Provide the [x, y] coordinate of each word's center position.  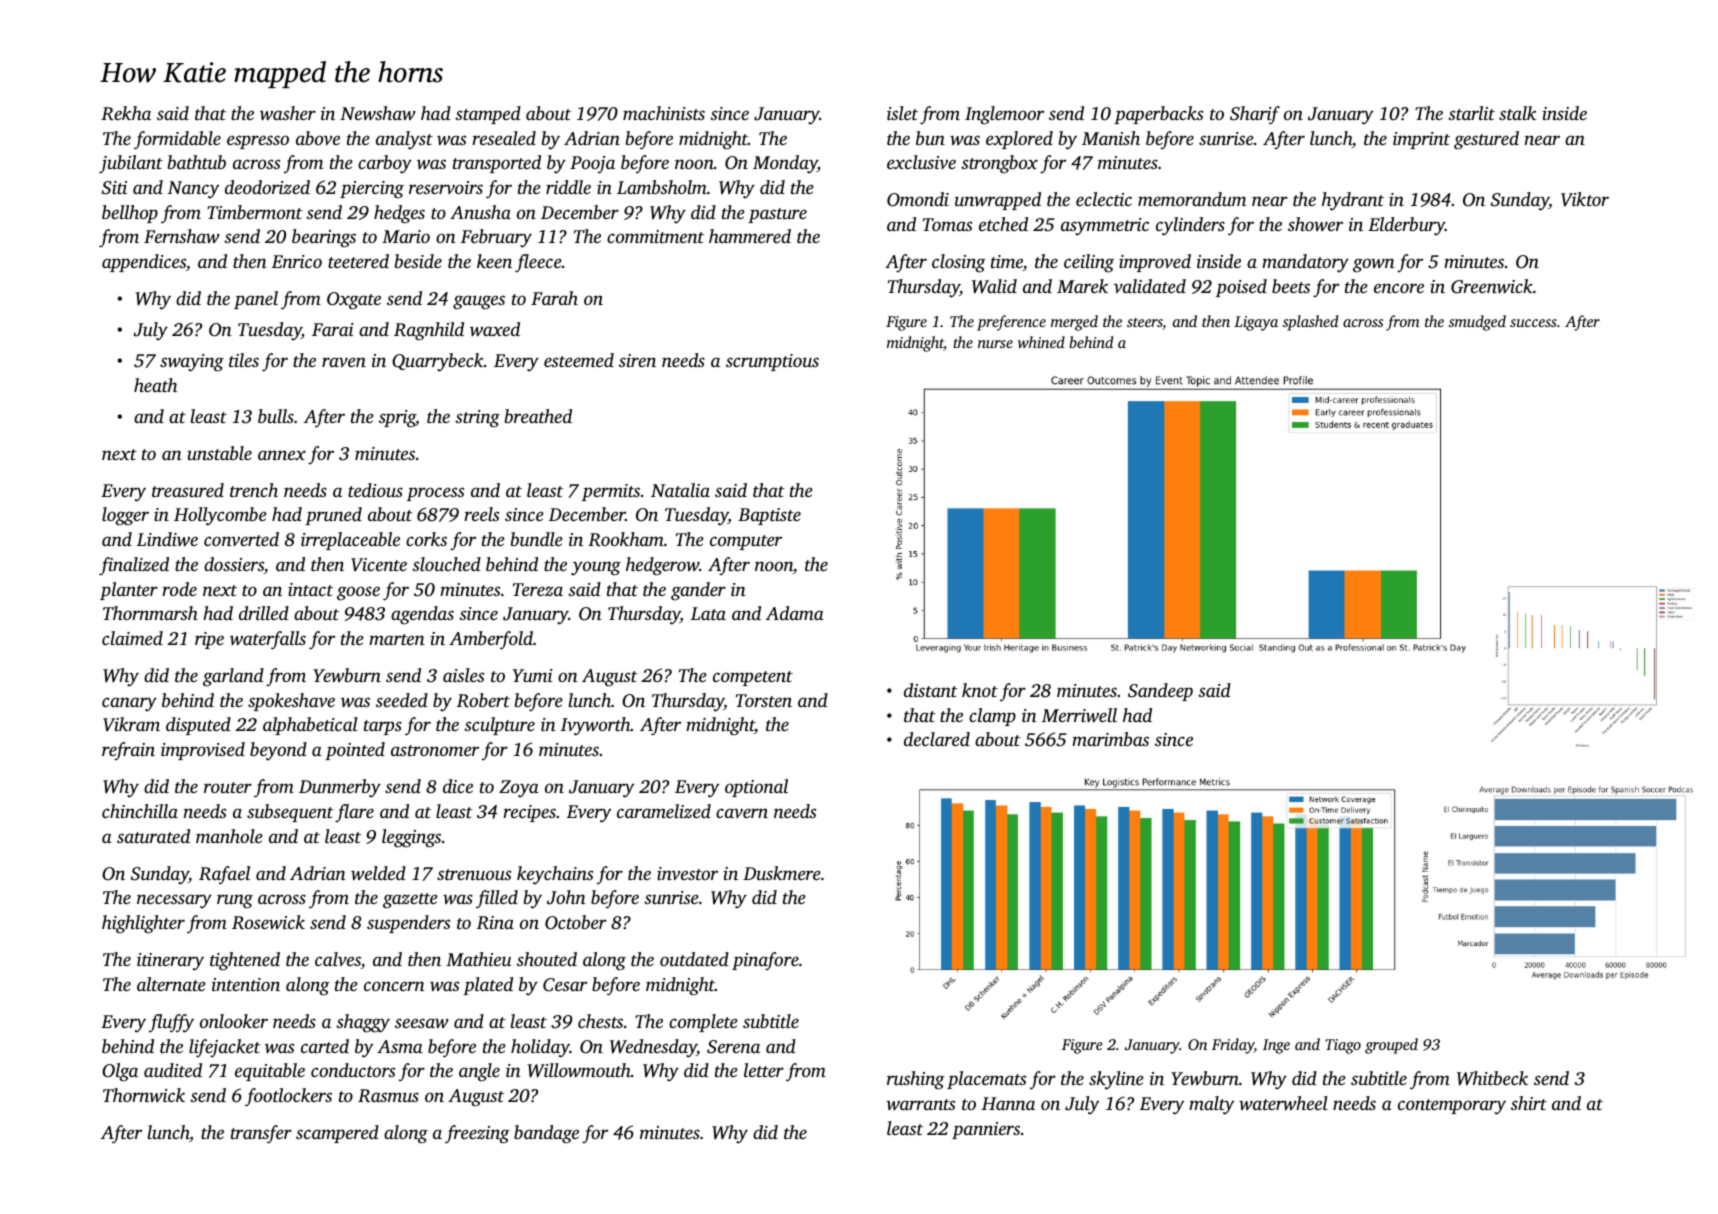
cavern [742, 813]
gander [698, 591]
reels [481, 514]
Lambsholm [662, 187]
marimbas [1110, 739]
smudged [1477, 323]
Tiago [1343, 1046]
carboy [385, 164]
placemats [986, 1080]
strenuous [474, 874]
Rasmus [388, 1096]
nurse [995, 344]
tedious [375, 490]
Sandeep [1160, 692]
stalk [1517, 113]
